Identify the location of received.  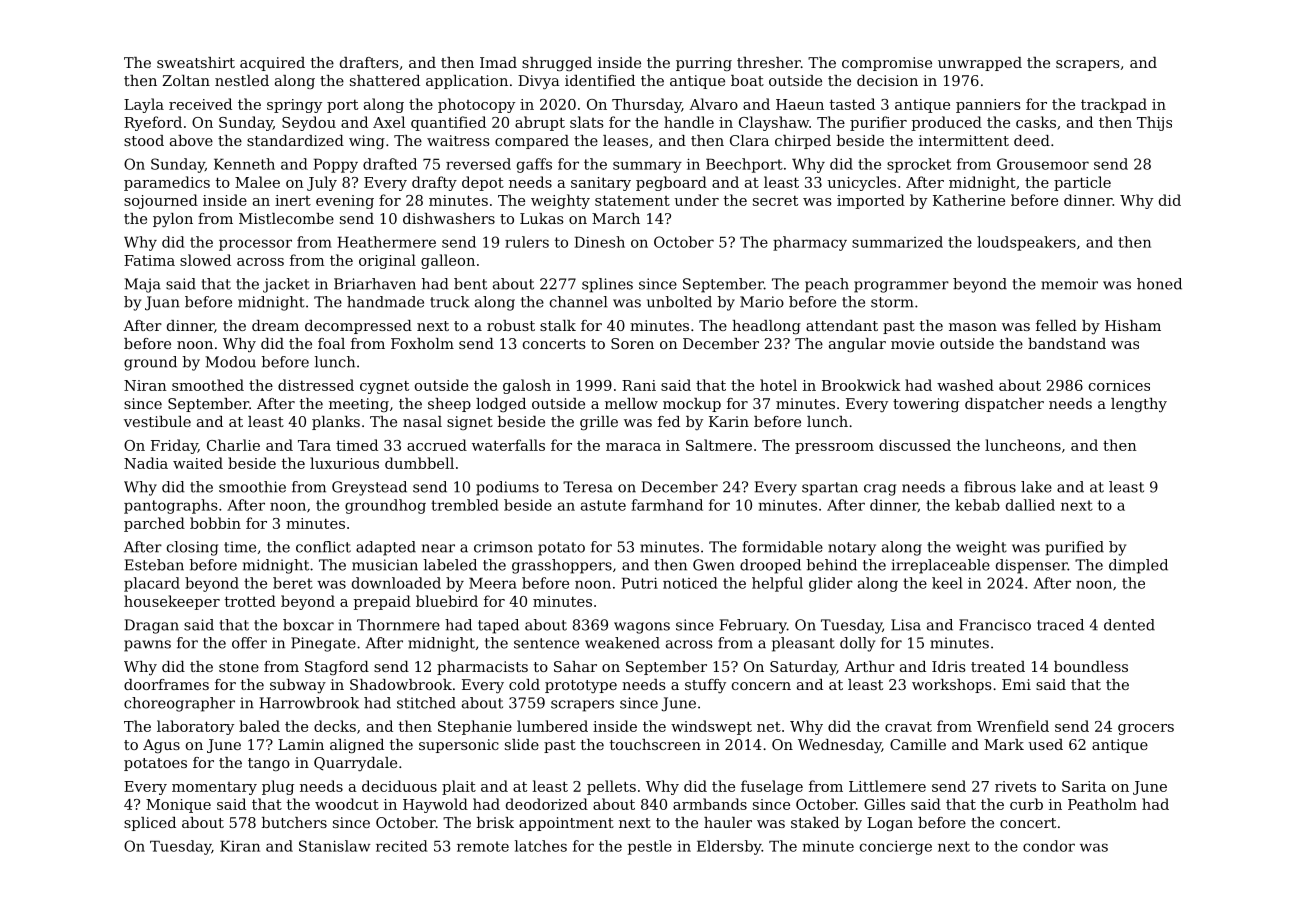
(200, 104).
